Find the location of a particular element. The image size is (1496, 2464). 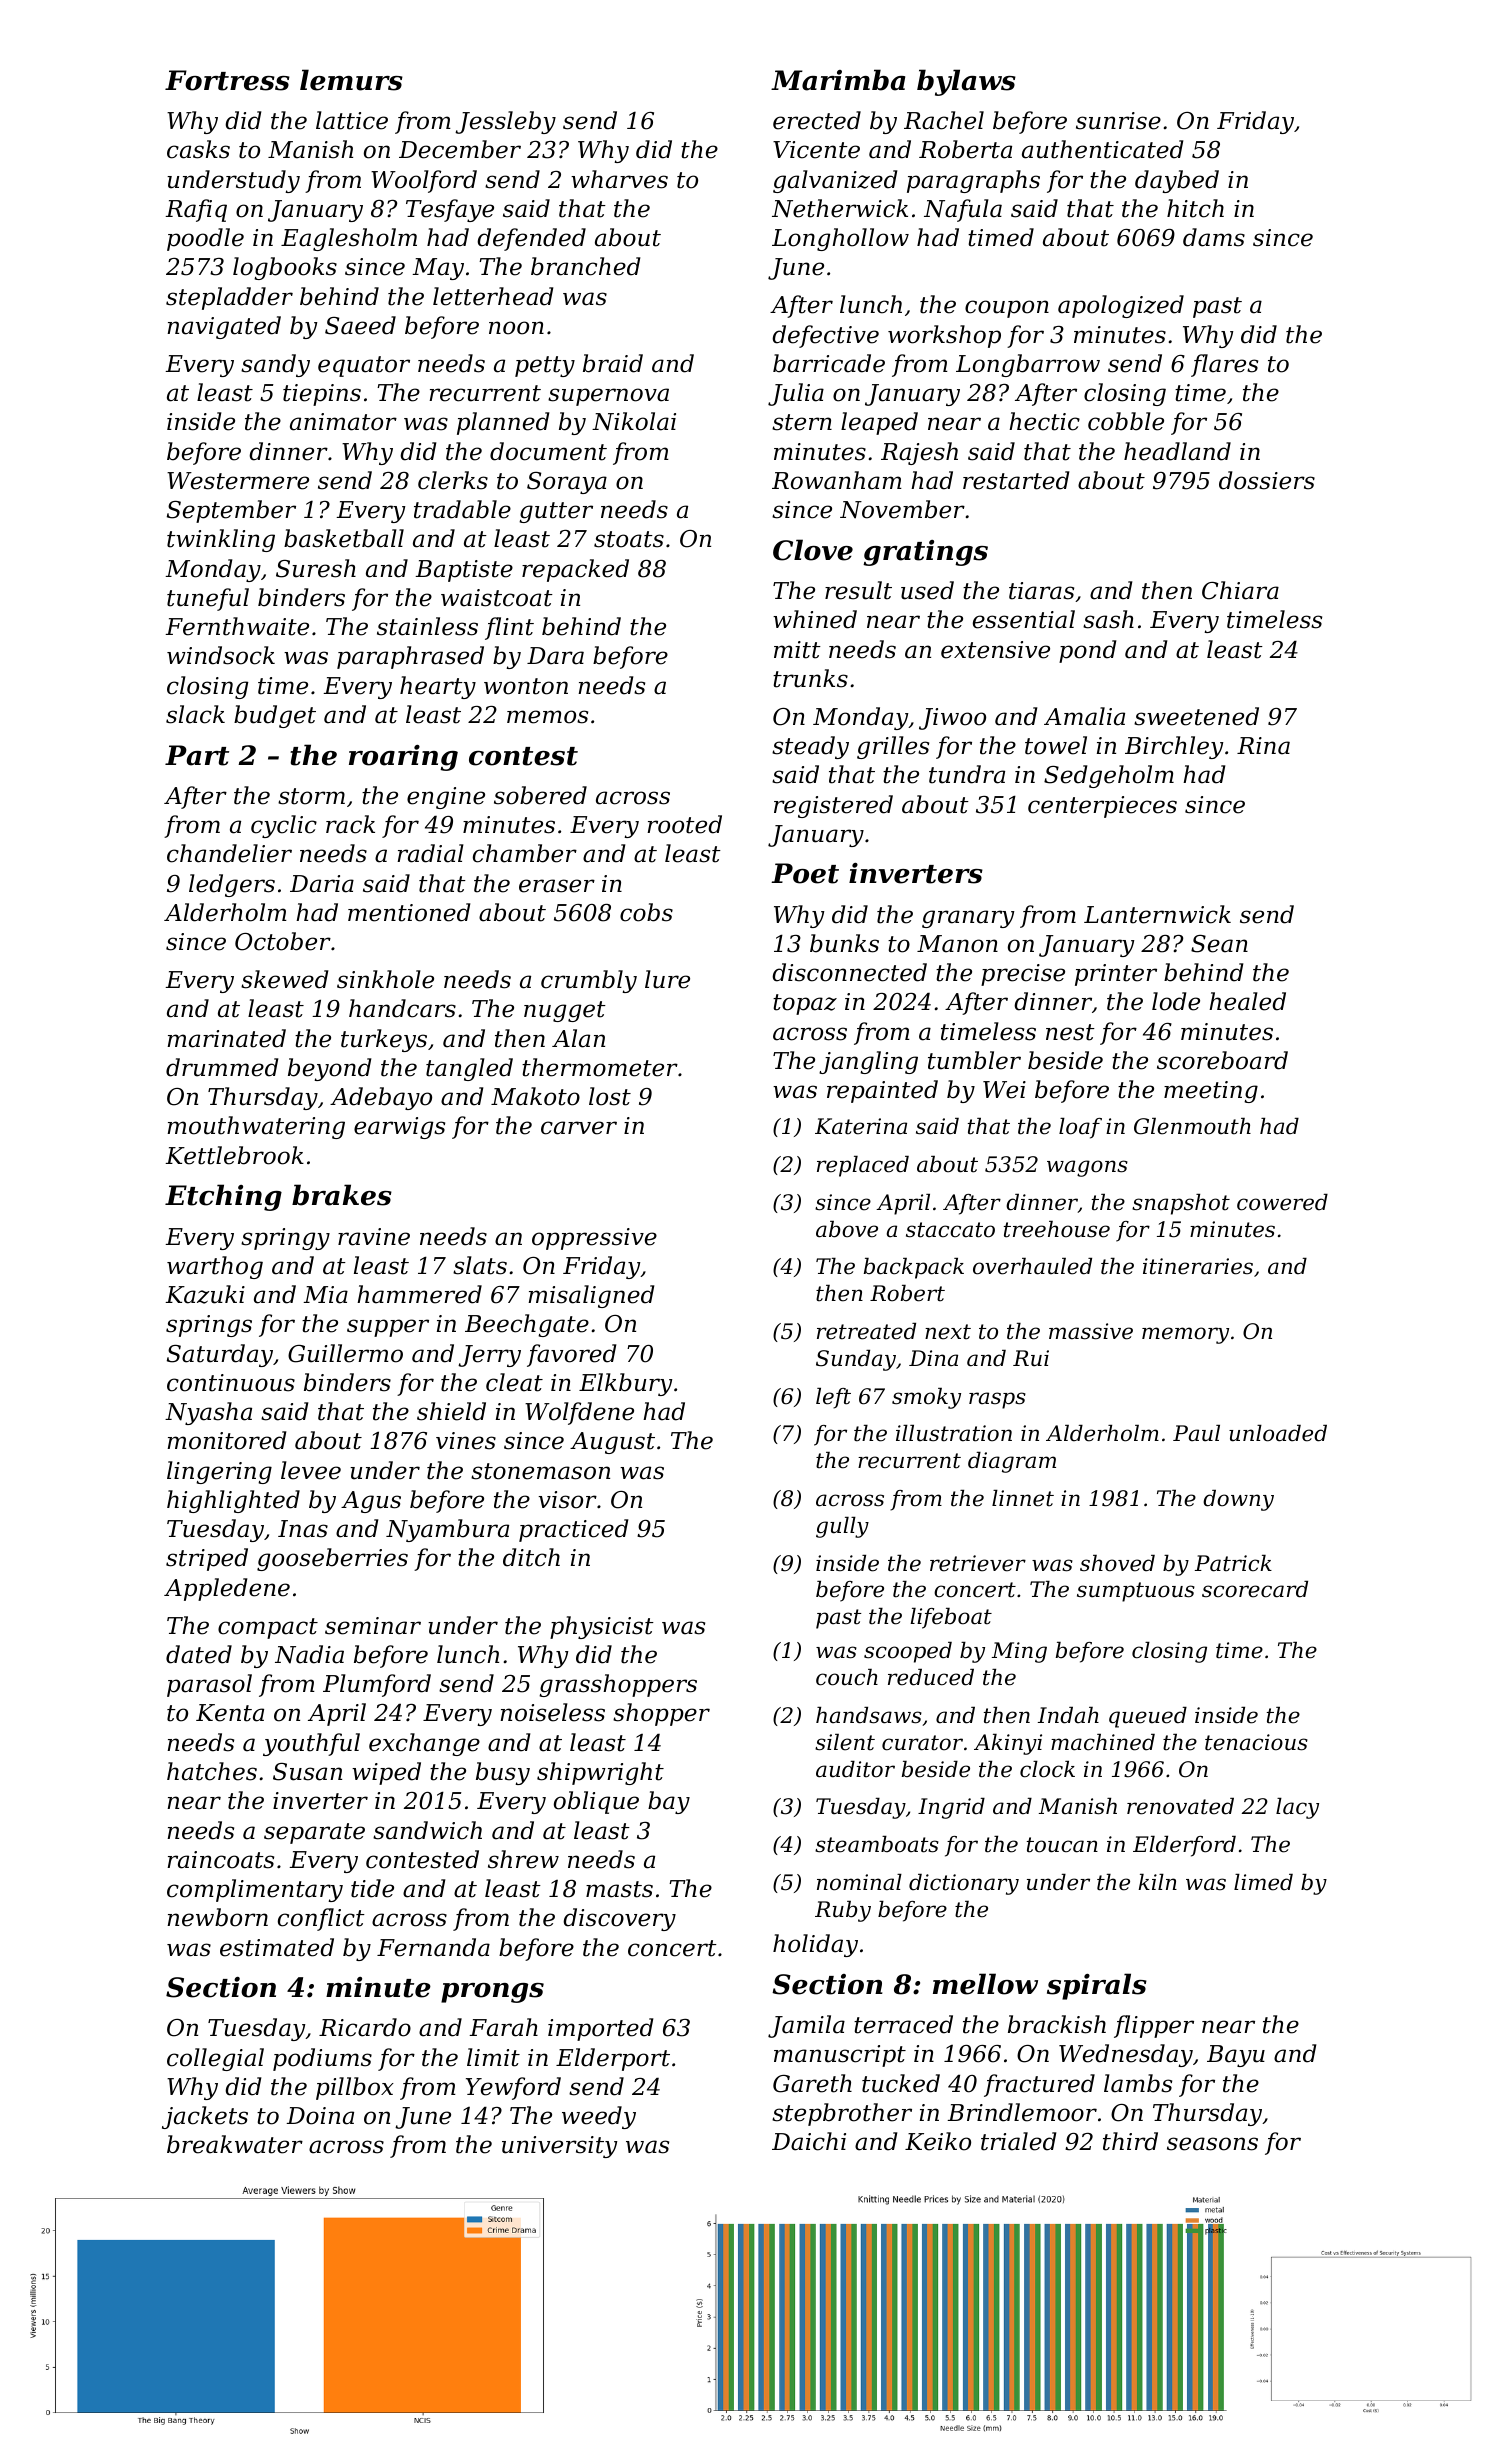

parasol is located at coordinates (209, 1685).
